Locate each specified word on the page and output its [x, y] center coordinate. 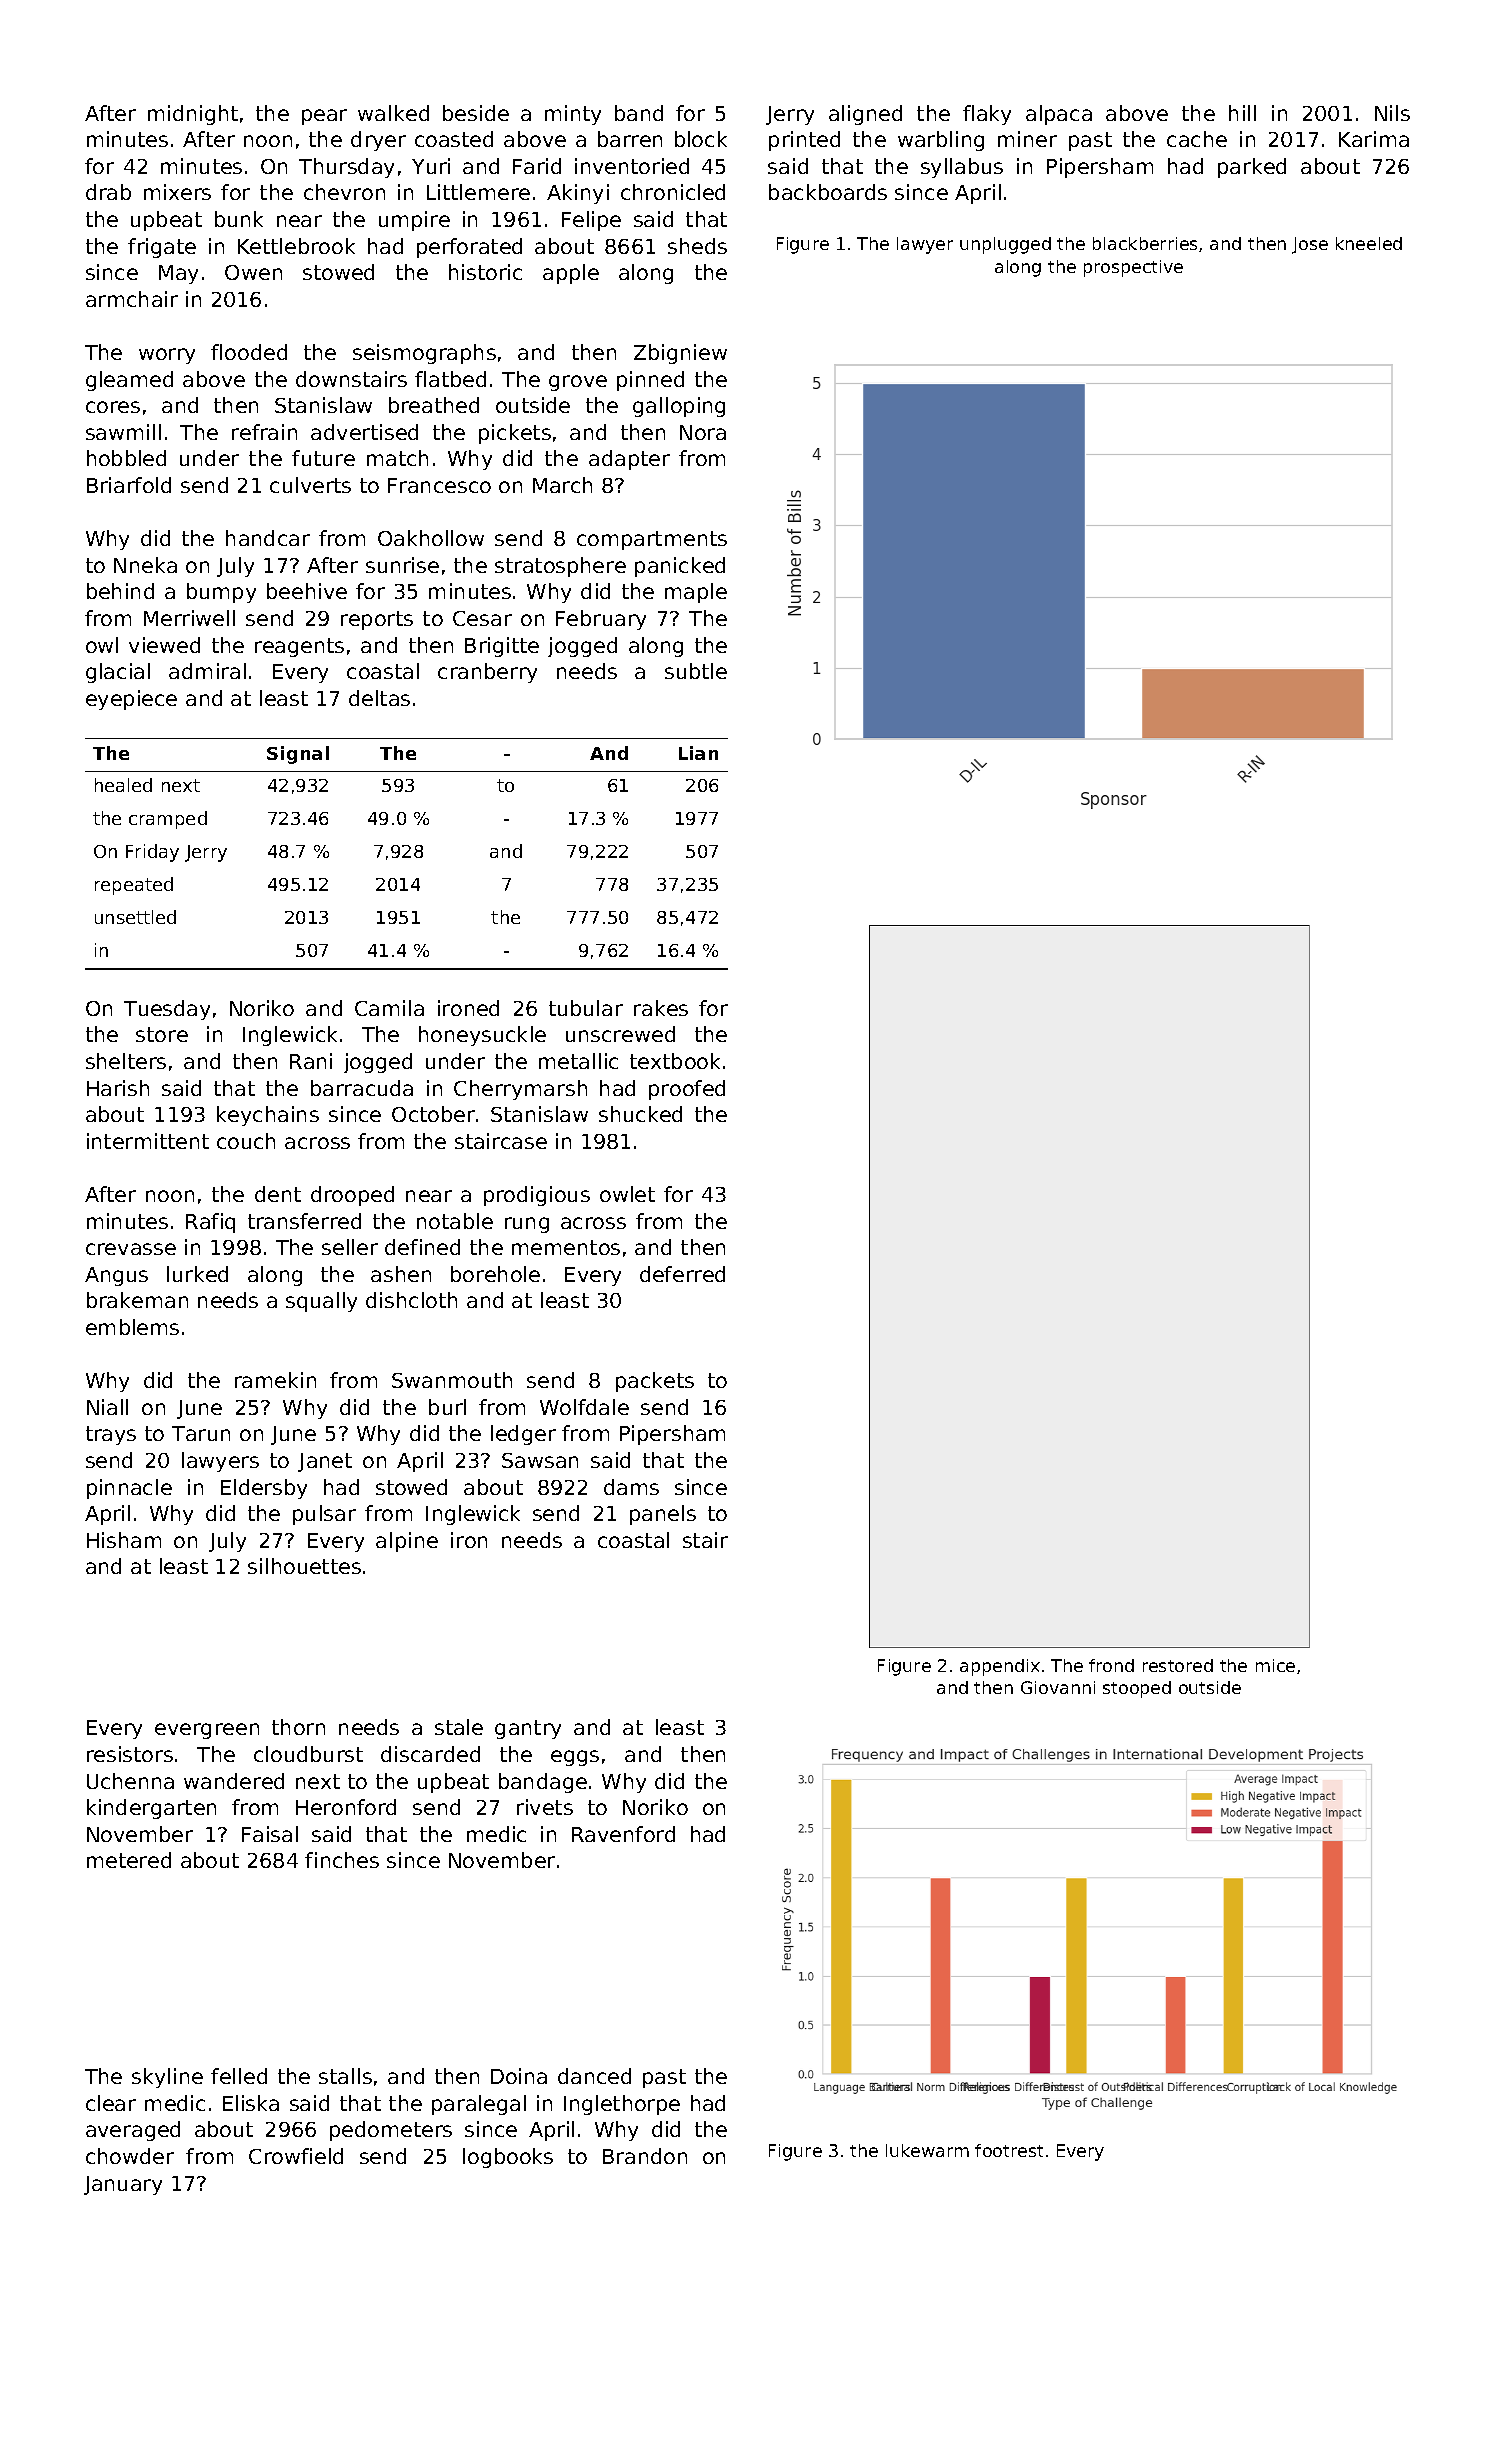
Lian [698, 753]
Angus [116, 1276]
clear [111, 2103]
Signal [298, 755]
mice [1275, 1665]
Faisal [270, 1834]
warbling [941, 141]
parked [1252, 168]
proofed [687, 1090]
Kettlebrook [296, 246]
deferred [682, 1274]
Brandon [645, 2156]
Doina [519, 2076]
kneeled [1369, 243]
